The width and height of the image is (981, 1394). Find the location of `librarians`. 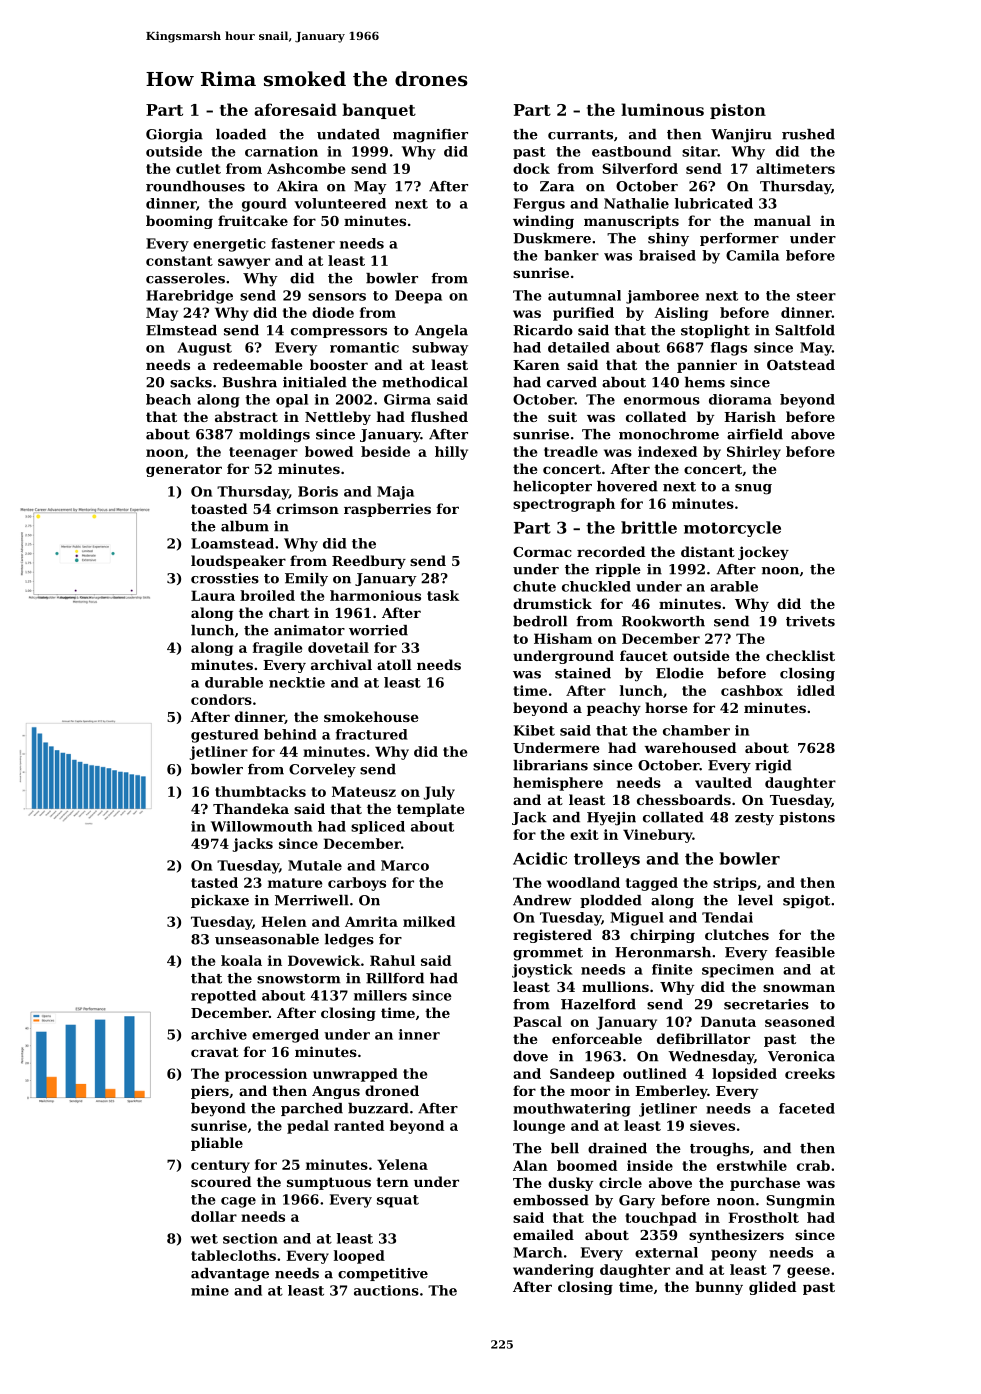

librarians is located at coordinates (550, 765).
